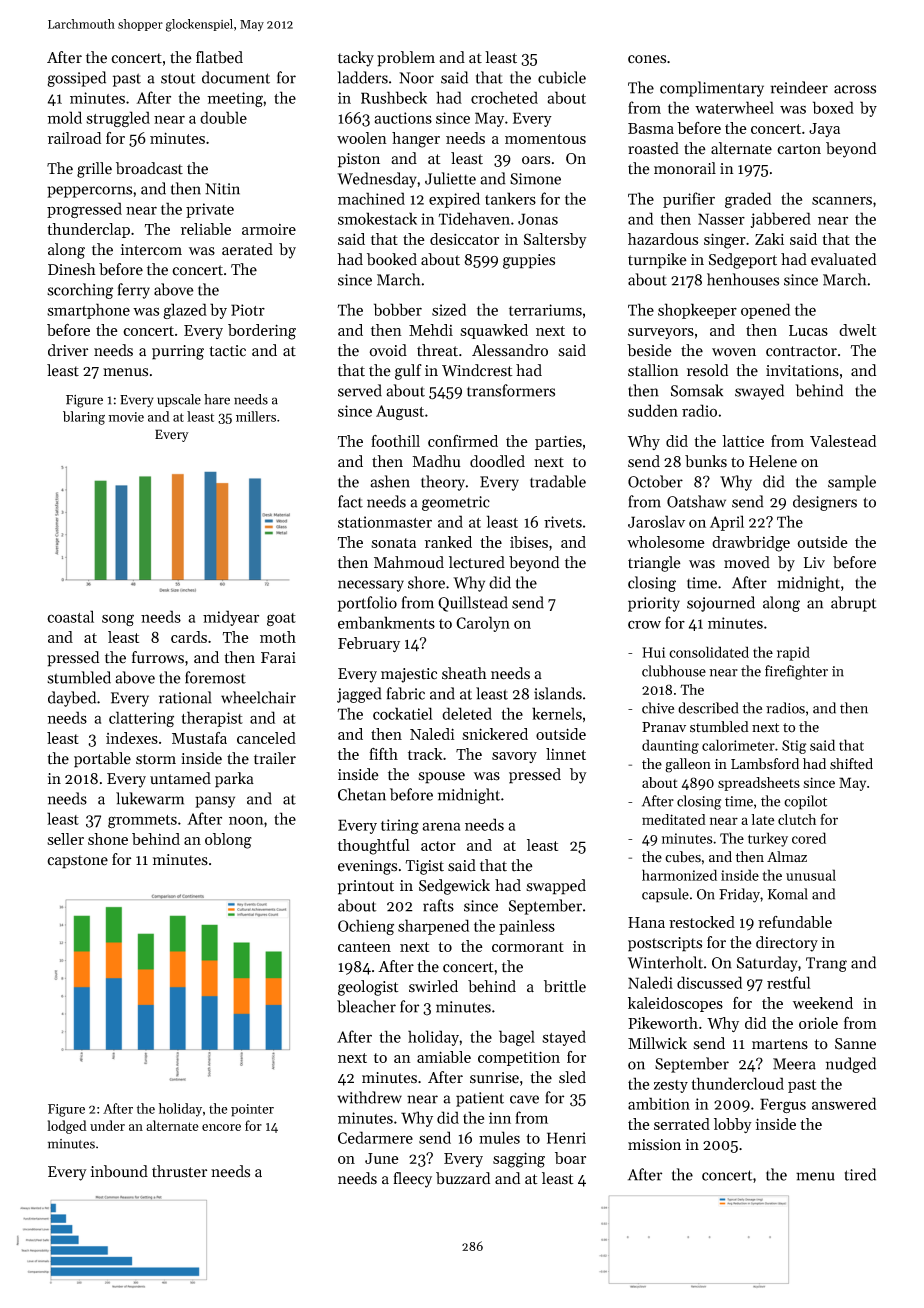 The image size is (924, 1308). Describe the element at coordinates (463, 1178) in the page. I see `buzzard` at that location.
